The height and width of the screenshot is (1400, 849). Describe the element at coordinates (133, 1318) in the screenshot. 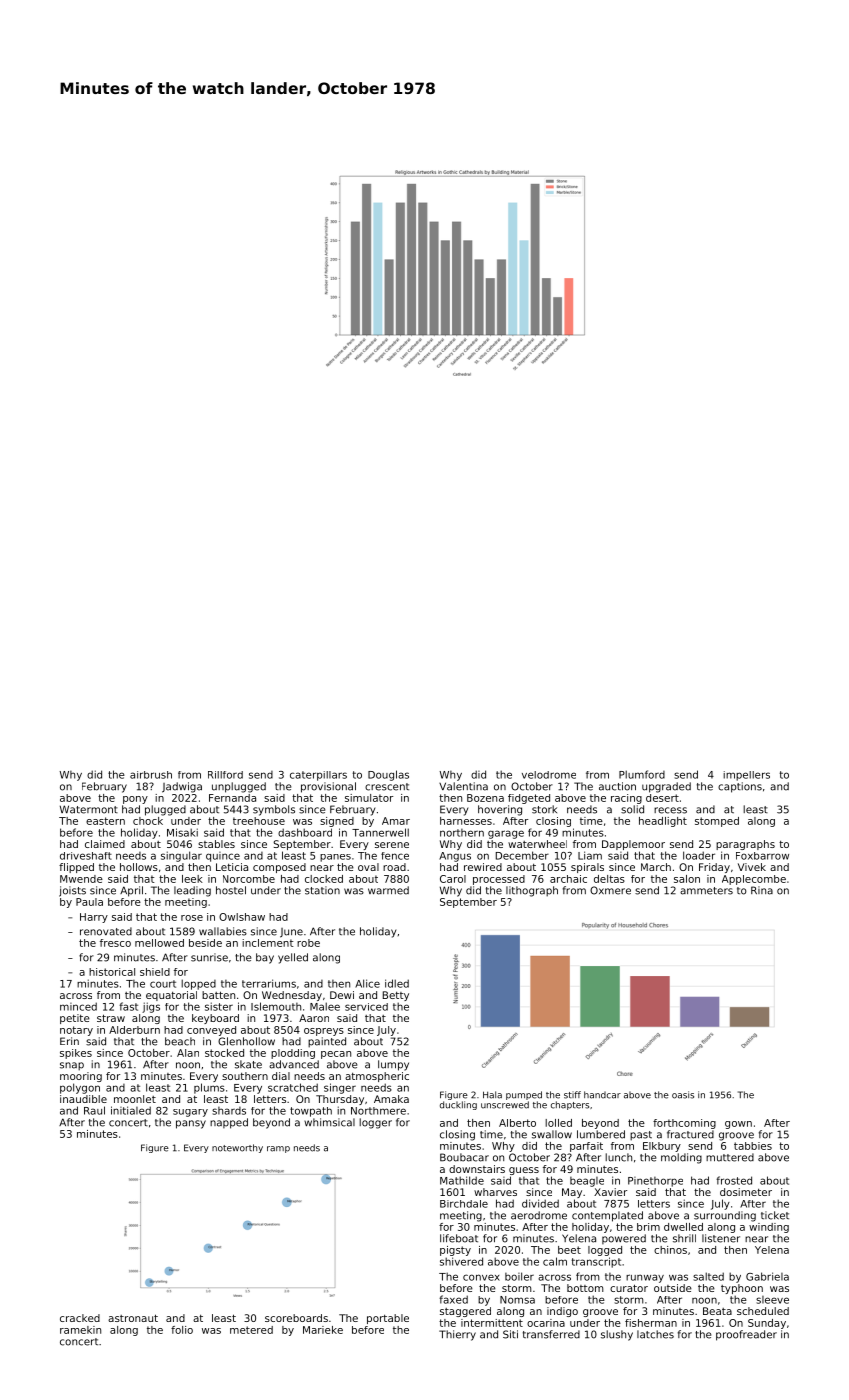

I see `astronaut` at that location.
